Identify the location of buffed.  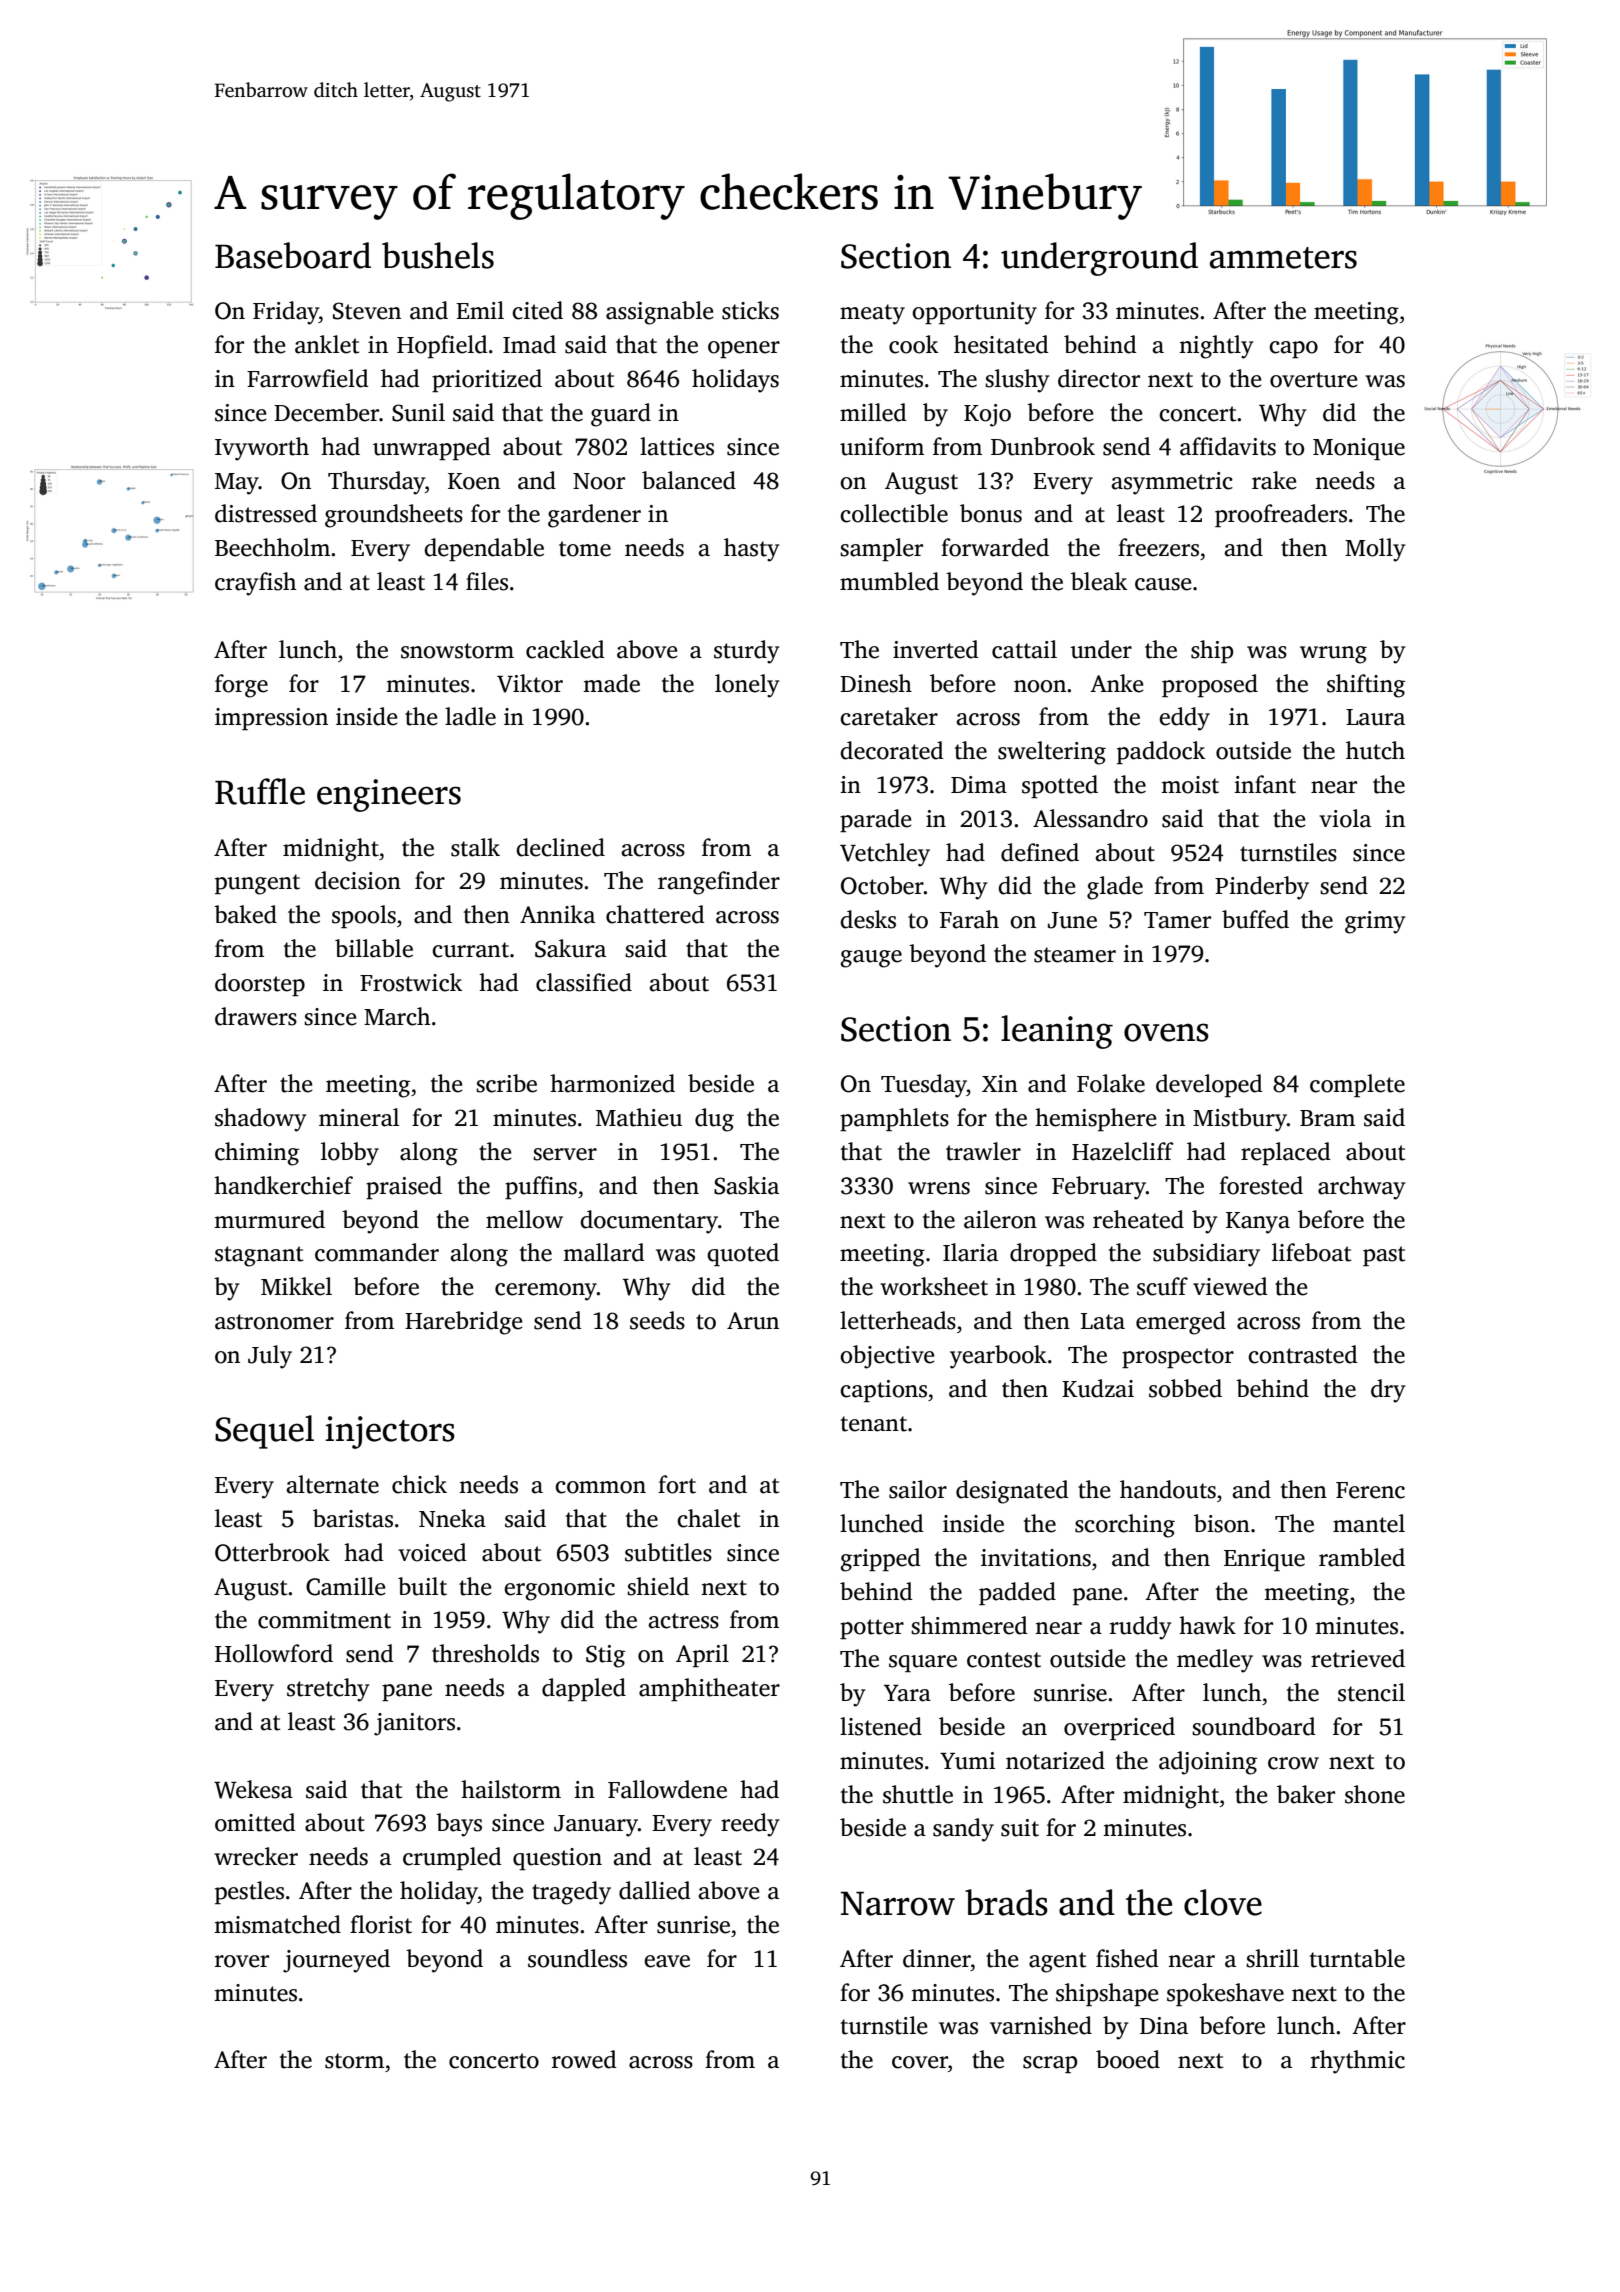
(1255, 919).
